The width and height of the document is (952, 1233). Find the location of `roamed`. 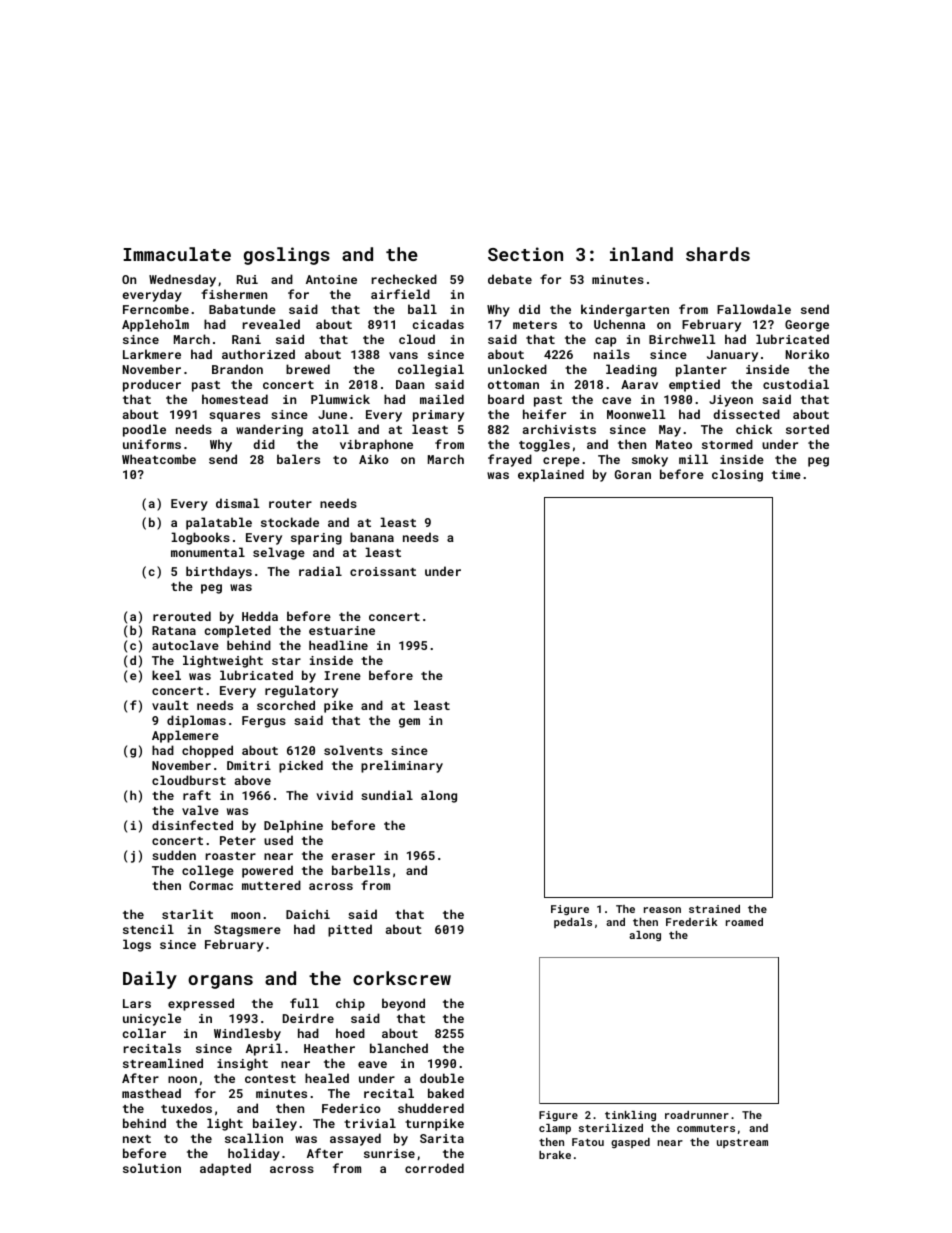

roamed is located at coordinates (744, 922).
